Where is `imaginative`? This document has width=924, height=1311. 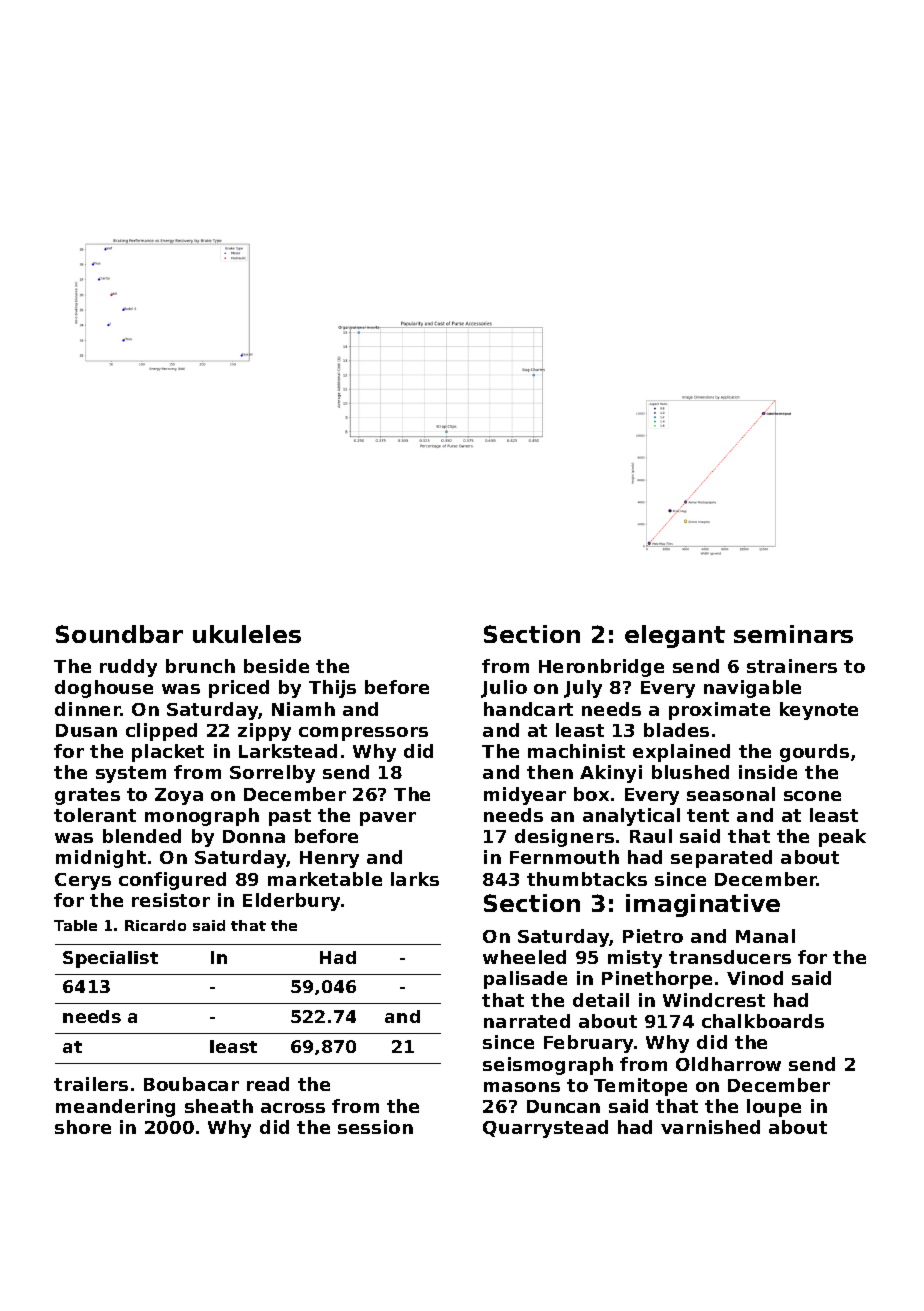 imaginative is located at coordinates (703, 905).
